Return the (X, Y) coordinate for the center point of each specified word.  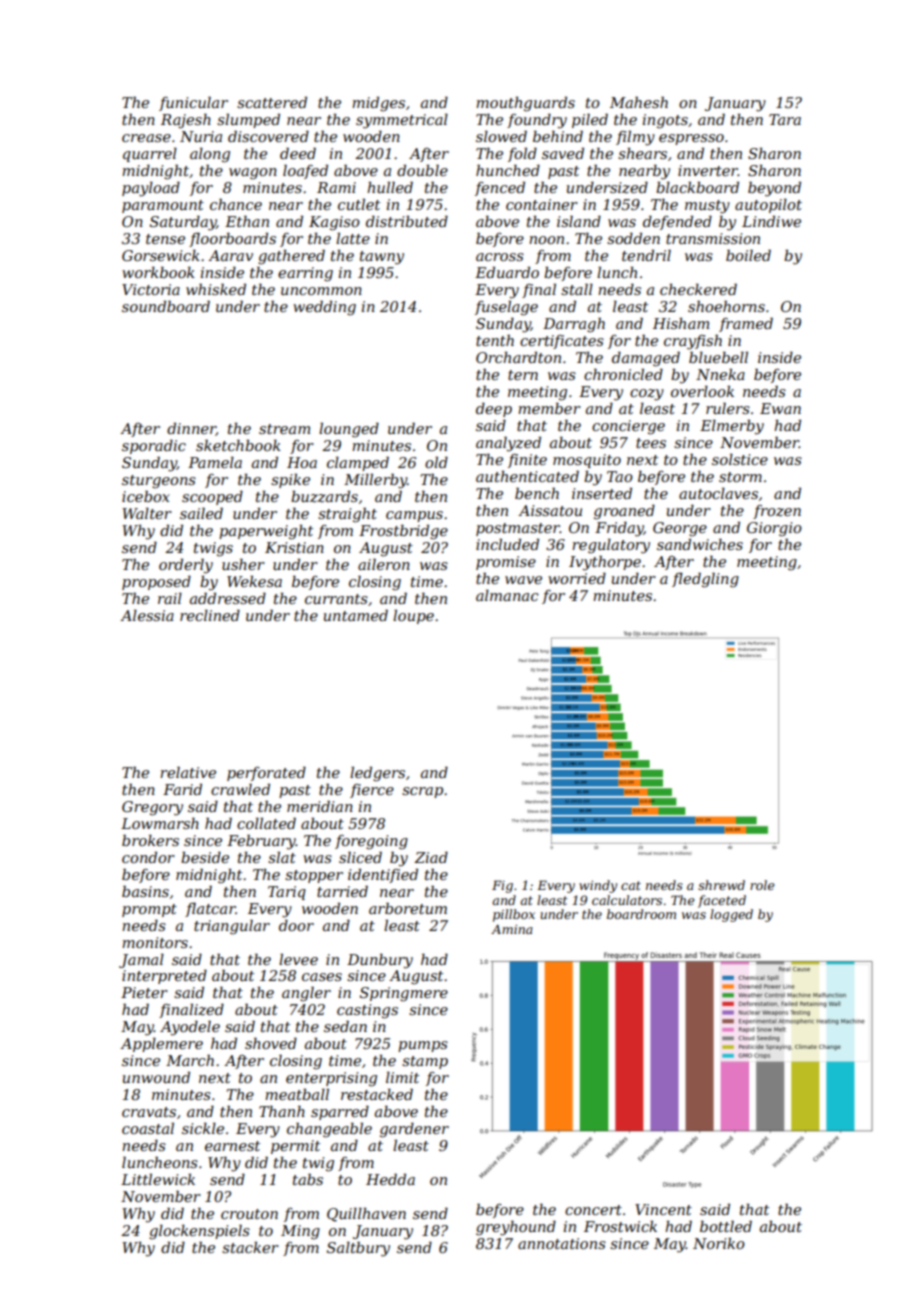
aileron (384, 564)
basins (145, 891)
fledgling (705, 580)
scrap (422, 792)
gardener (414, 1130)
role (762, 885)
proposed (156, 582)
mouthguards (525, 104)
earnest (232, 1146)
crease (146, 138)
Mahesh (639, 102)
